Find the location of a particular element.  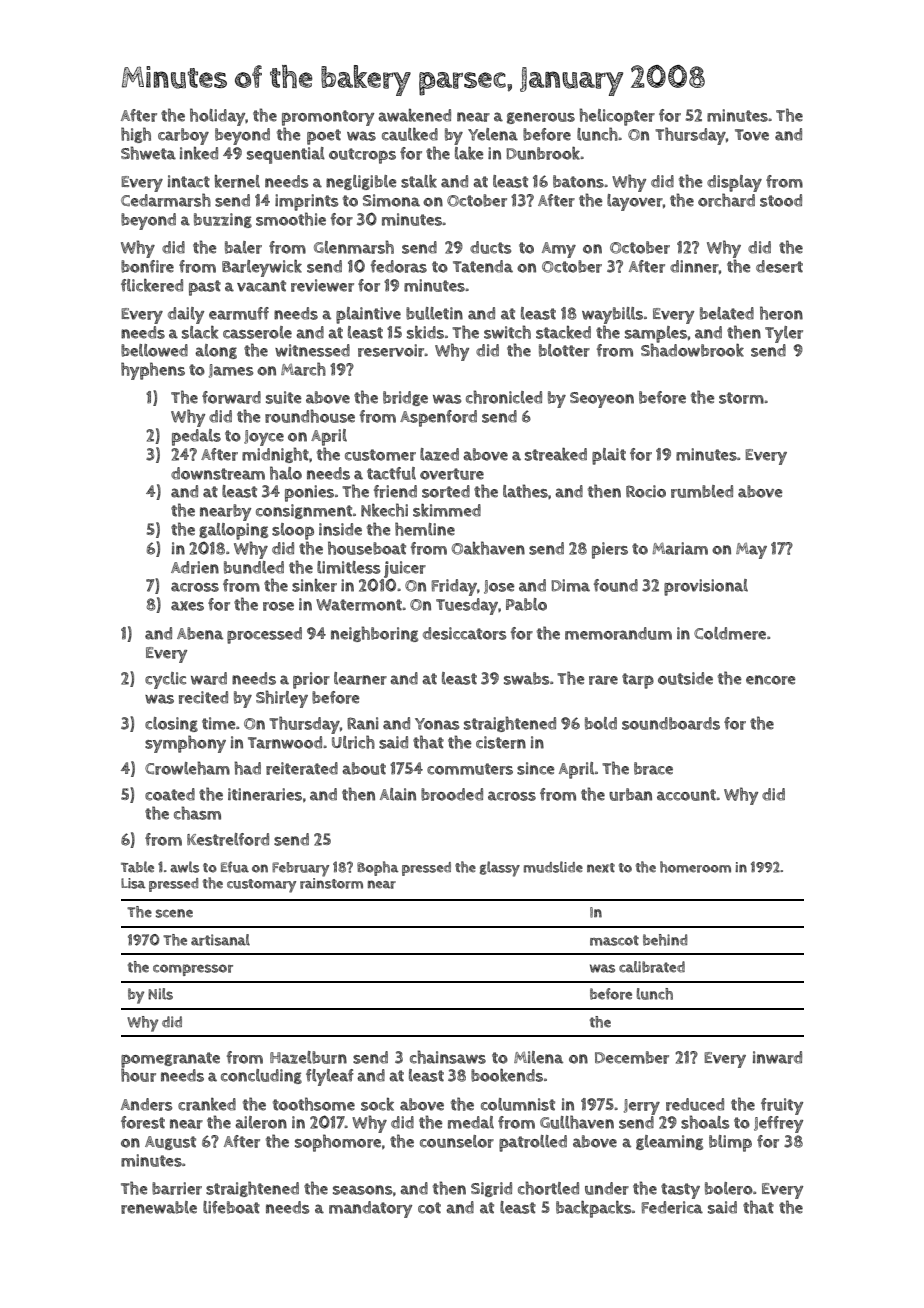

lifeboat is located at coordinates (231, 1207).
